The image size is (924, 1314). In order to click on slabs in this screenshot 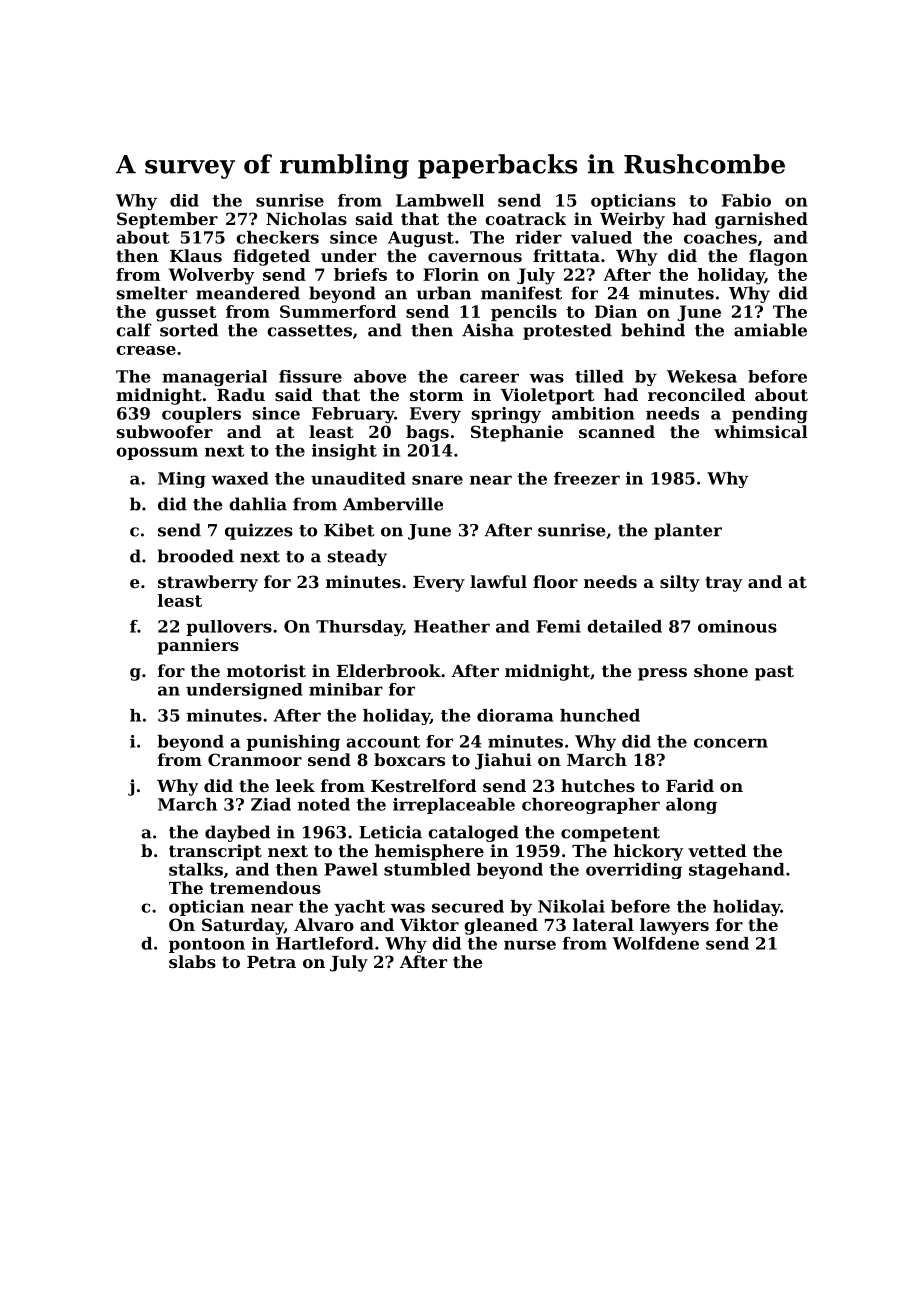, I will do `click(192, 961)`.
